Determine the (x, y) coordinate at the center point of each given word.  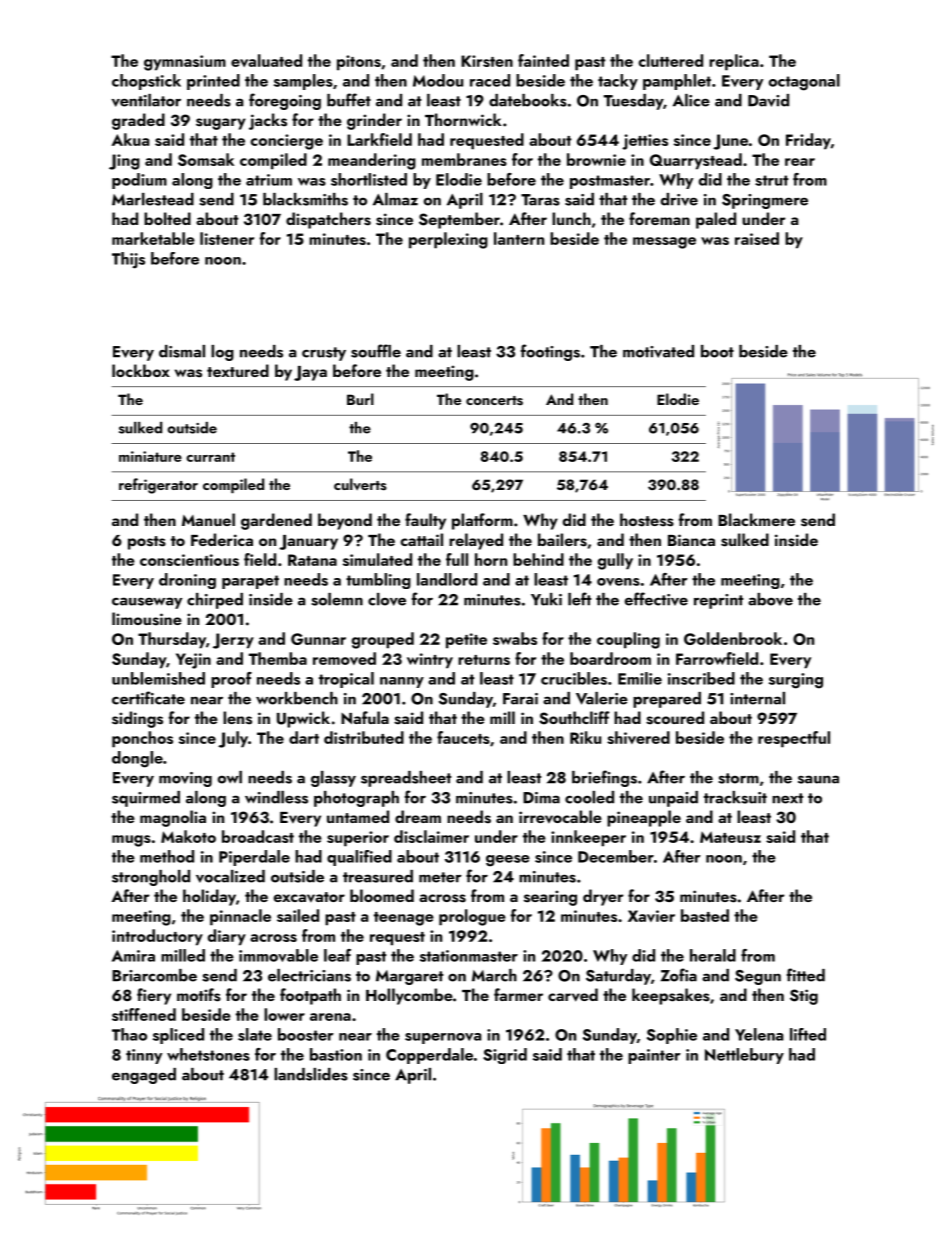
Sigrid (505, 1056)
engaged (144, 1076)
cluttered (671, 60)
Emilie (640, 678)
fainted (543, 60)
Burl (360, 399)
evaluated (266, 60)
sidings (137, 719)
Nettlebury (744, 1056)
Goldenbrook (733, 638)
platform (482, 521)
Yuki (546, 599)
